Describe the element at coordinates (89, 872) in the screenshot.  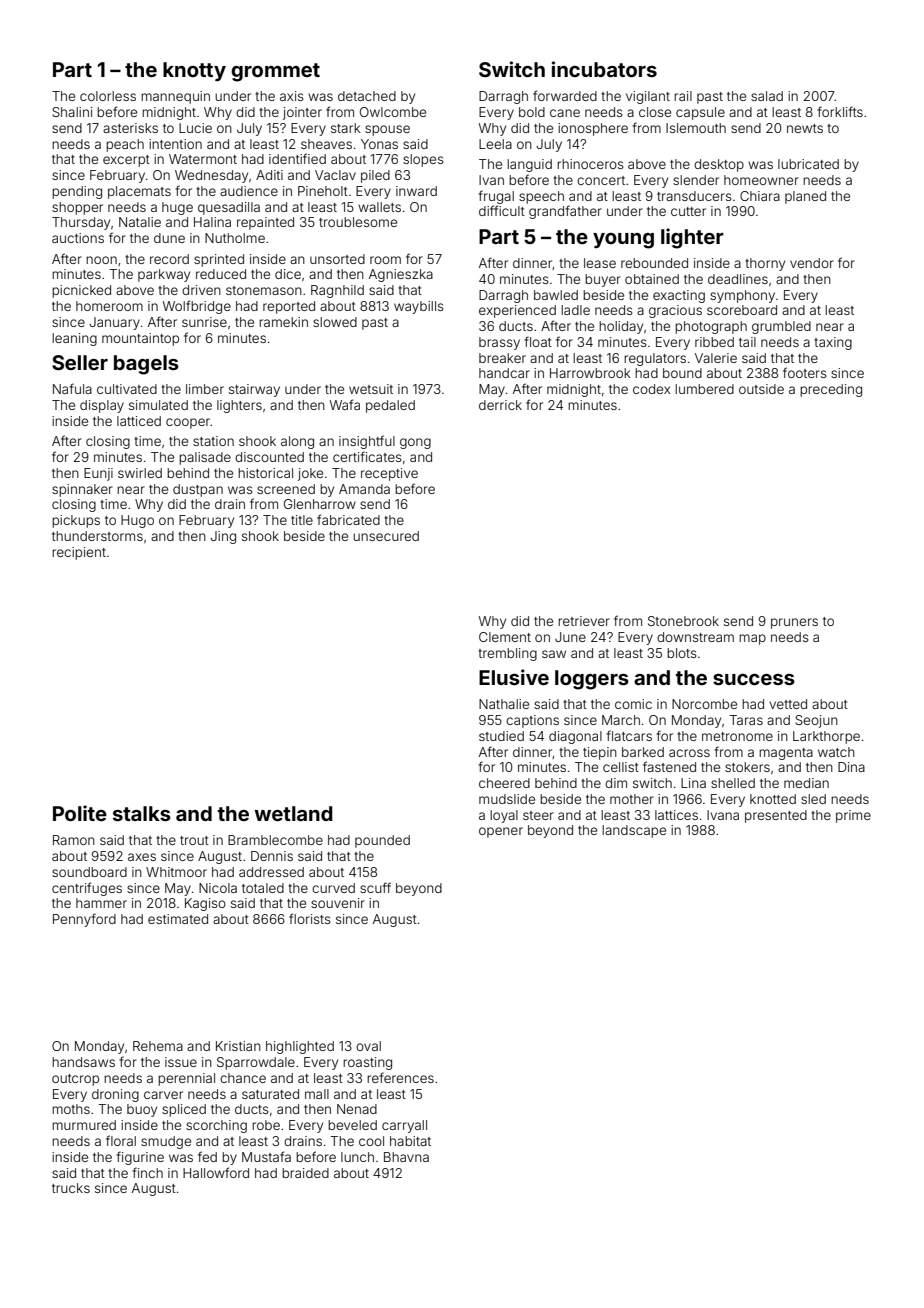
I see `soundboard` at that location.
